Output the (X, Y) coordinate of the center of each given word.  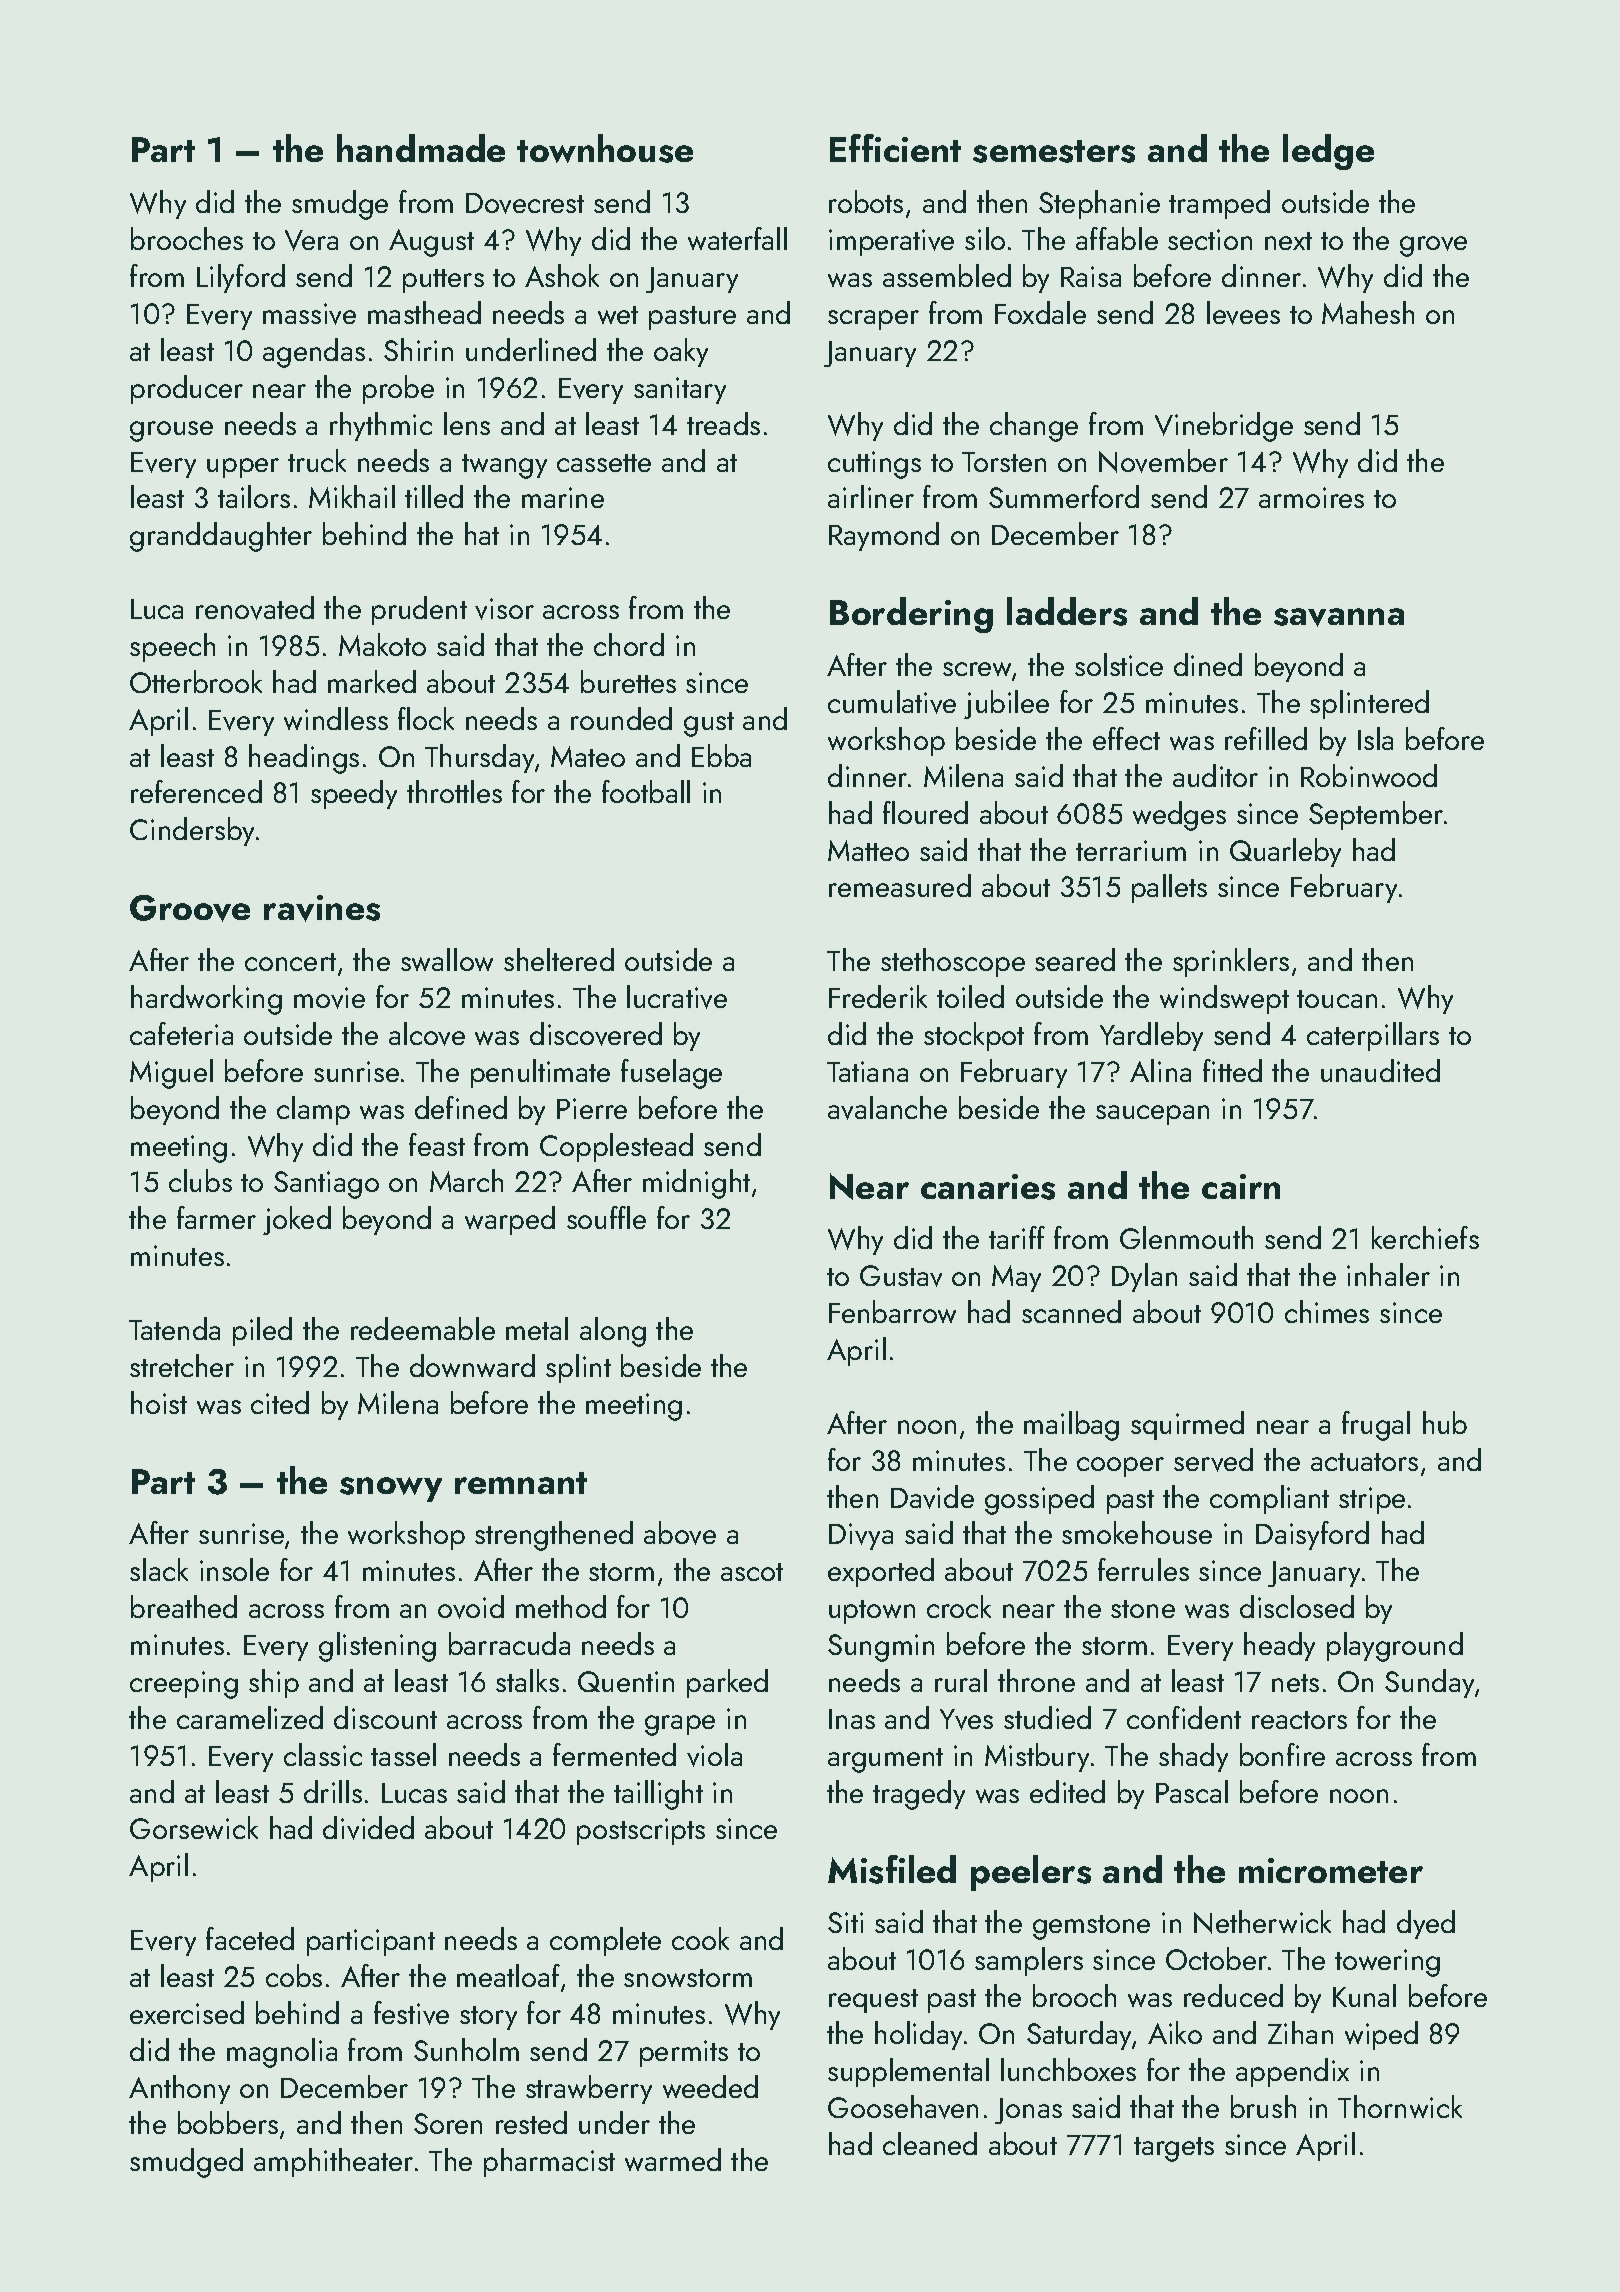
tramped (1219, 204)
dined (1208, 664)
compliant (1269, 1499)
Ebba (721, 755)
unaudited (1380, 1070)
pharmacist (549, 2162)
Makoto (382, 644)
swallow (447, 959)
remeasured (900, 885)
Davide (932, 1497)
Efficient (895, 148)
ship (274, 1683)
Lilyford (241, 278)
